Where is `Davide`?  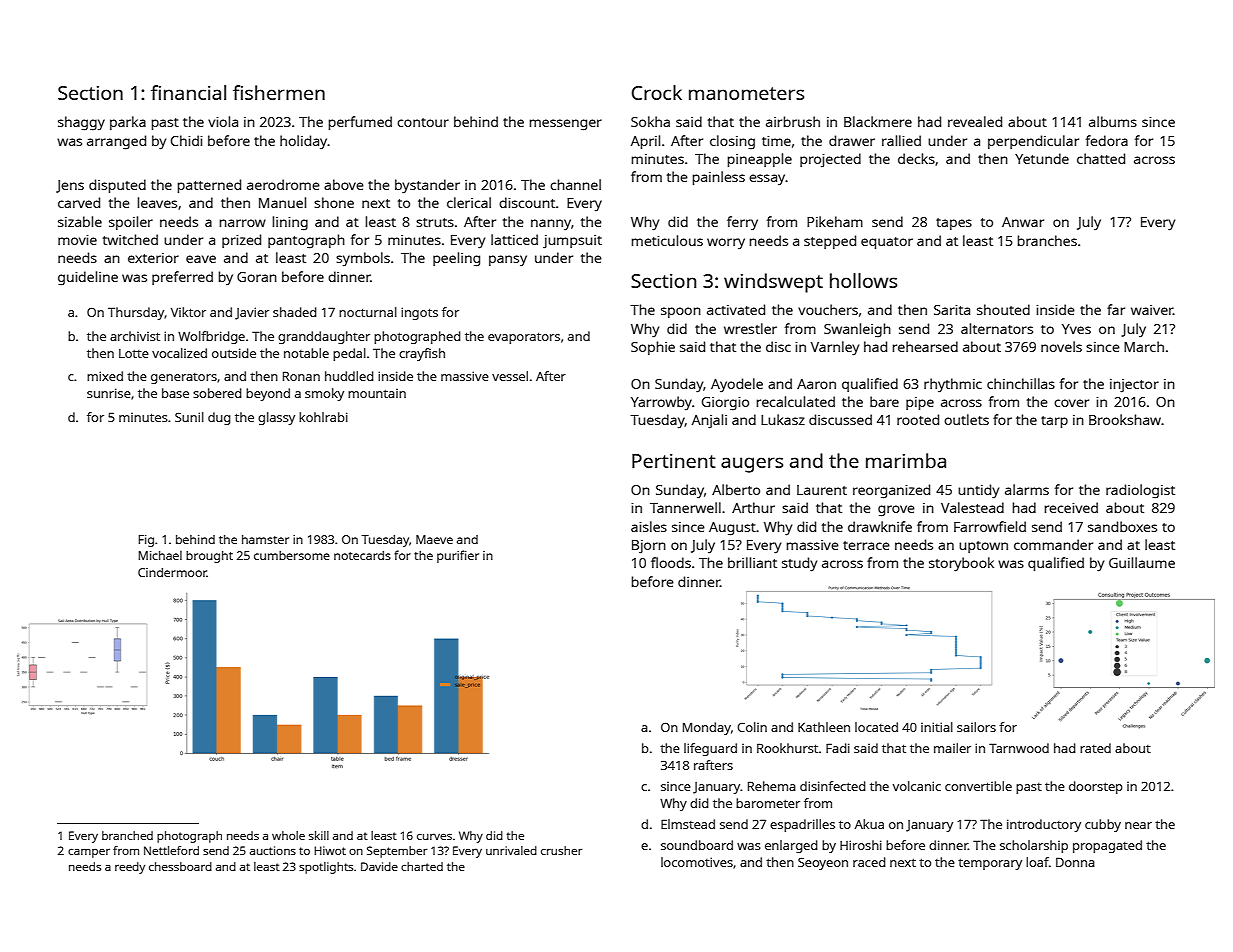 Davide is located at coordinates (379, 866).
